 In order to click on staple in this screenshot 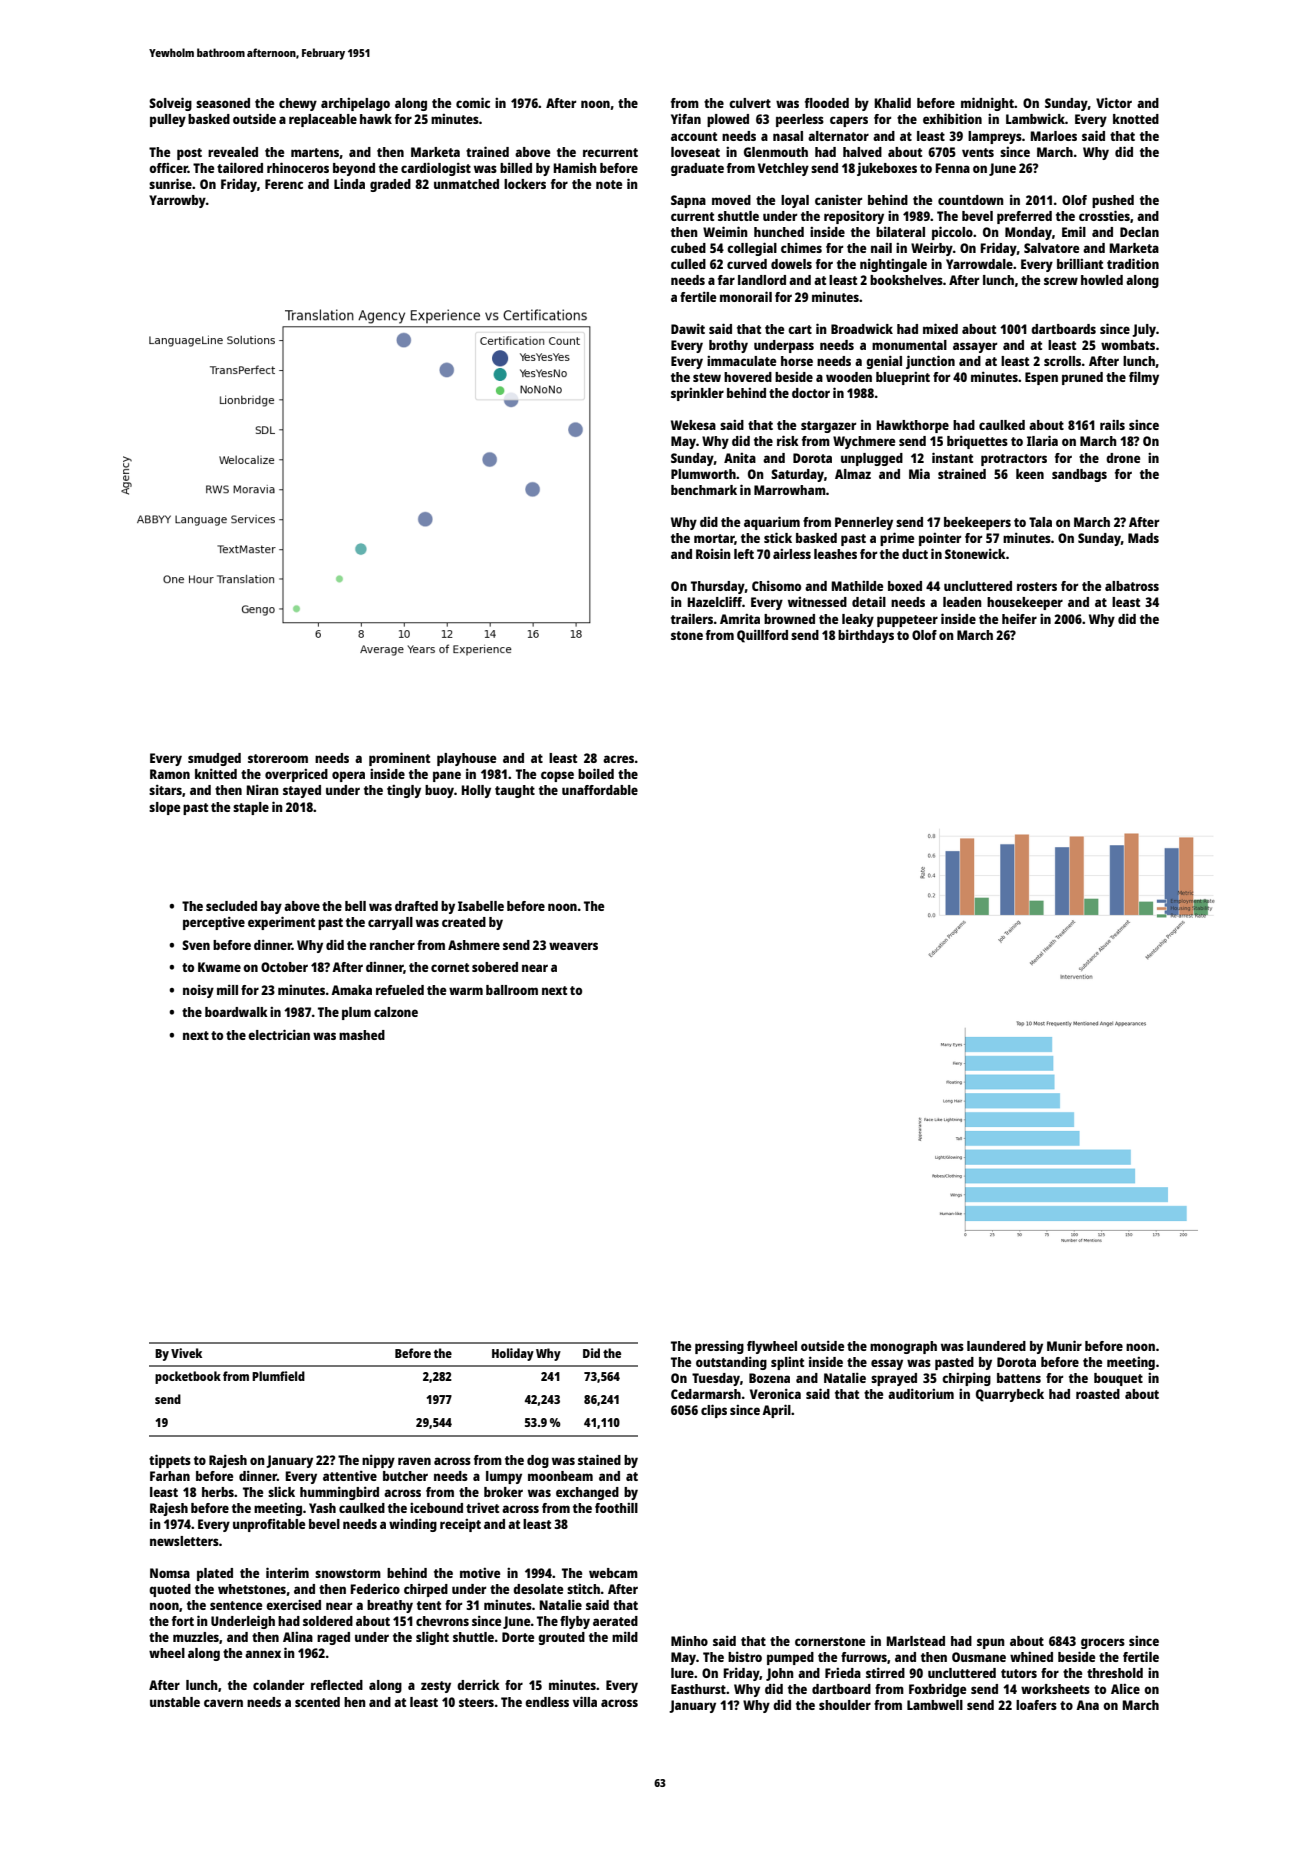, I will do `click(251, 808)`.
